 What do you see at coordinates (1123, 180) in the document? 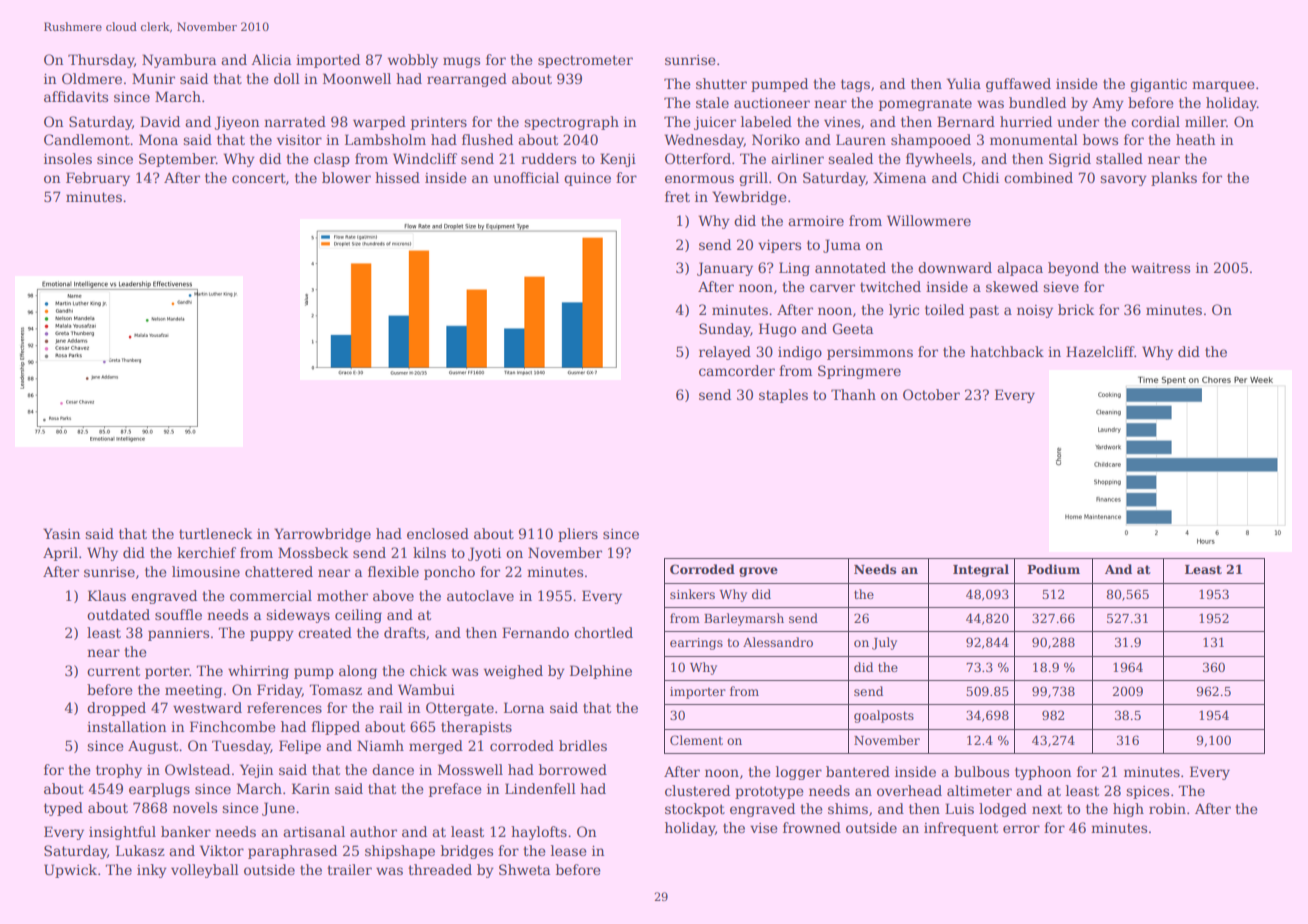
I see `savory` at bounding box center [1123, 180].
